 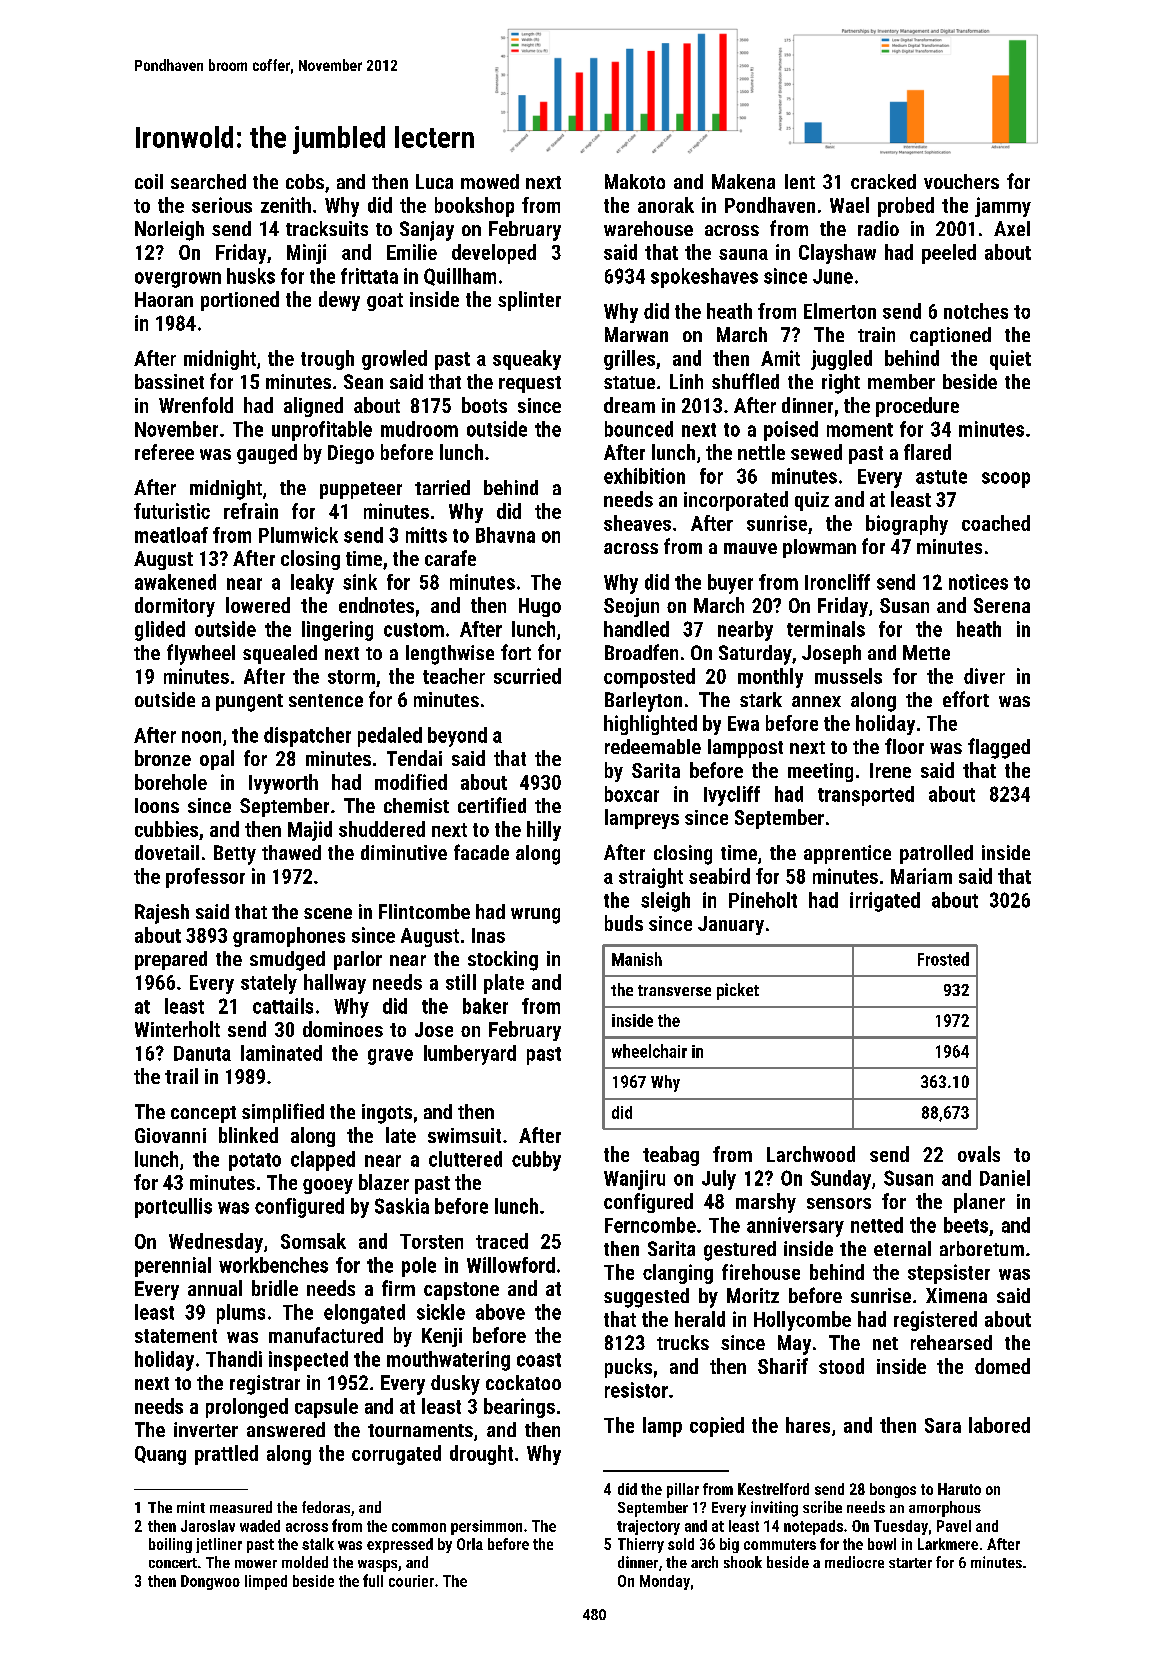 What do you see at coordinates (686, 381) in the page?
I see `Linh` at bounding box center [686, 381].
